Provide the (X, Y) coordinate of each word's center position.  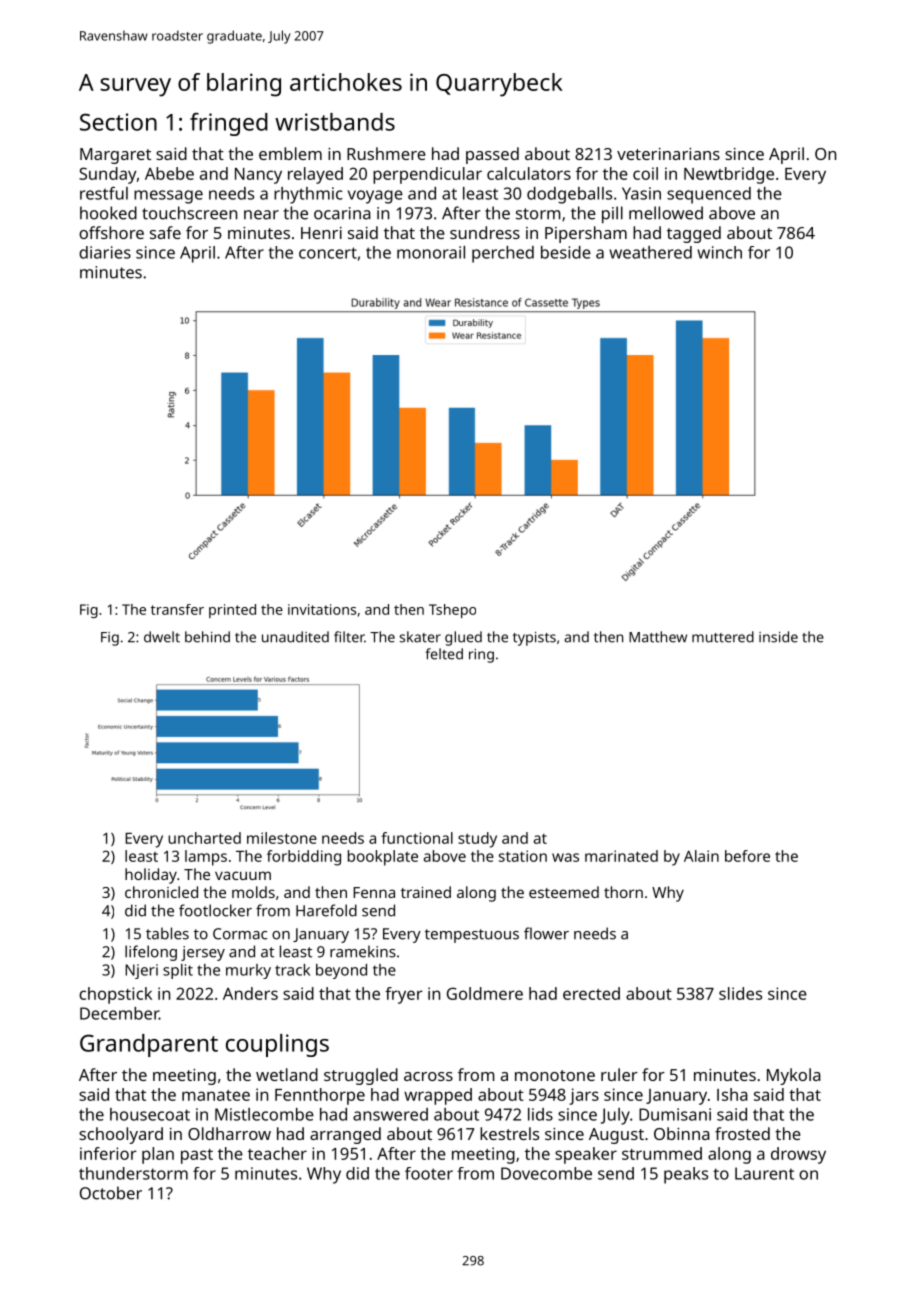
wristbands (335, 122)
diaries (105, 252)
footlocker (215, 910)
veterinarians (668, 154)
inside (778, 637)
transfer (177, 609)
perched (503, 254)
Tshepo (452, 611)
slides (740, 993)
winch (719, 252)
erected (591, 993)
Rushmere (386, 153)
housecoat (150, 1114)
